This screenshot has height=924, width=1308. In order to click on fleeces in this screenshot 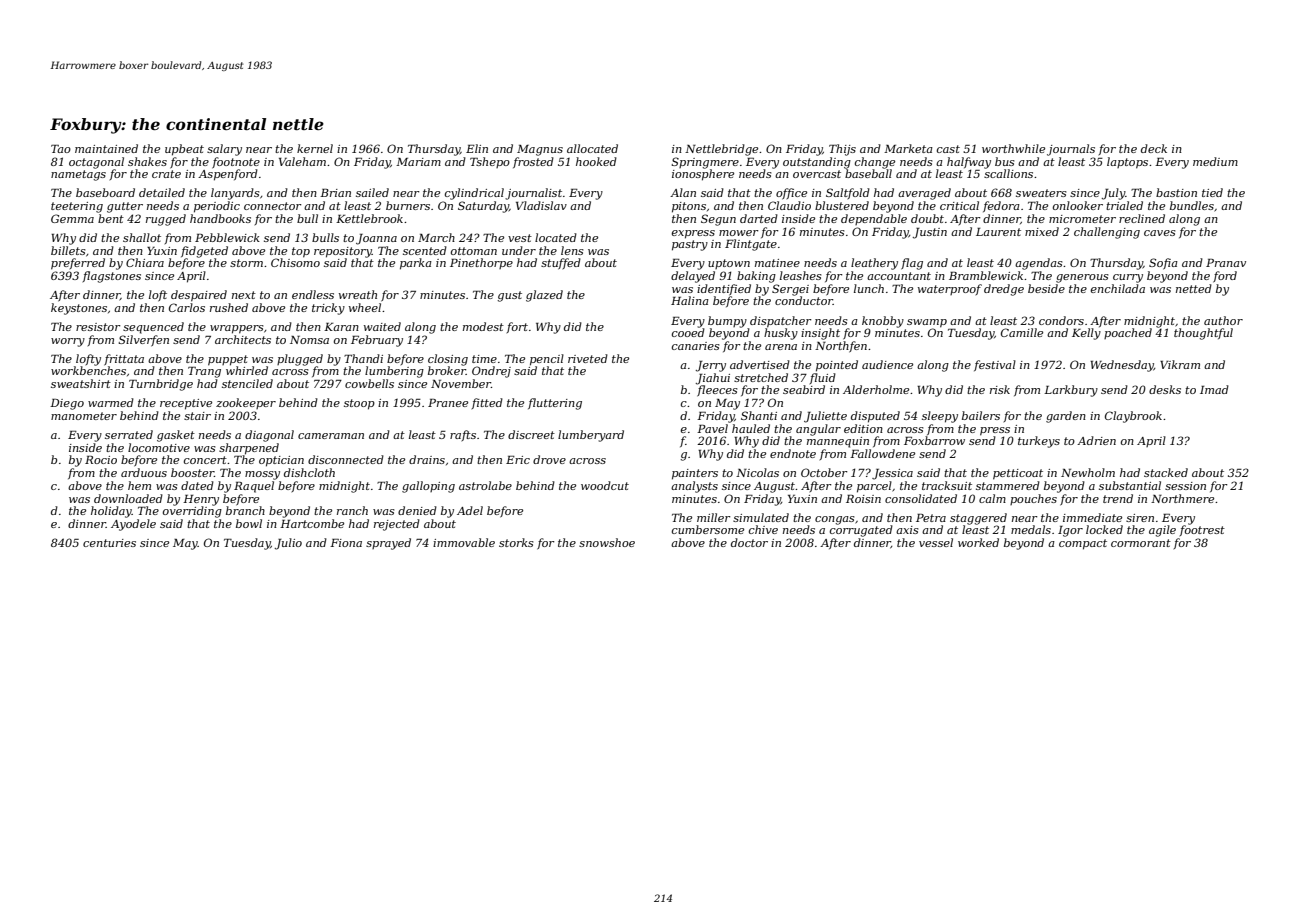, I will do `click(717, 391)`.
